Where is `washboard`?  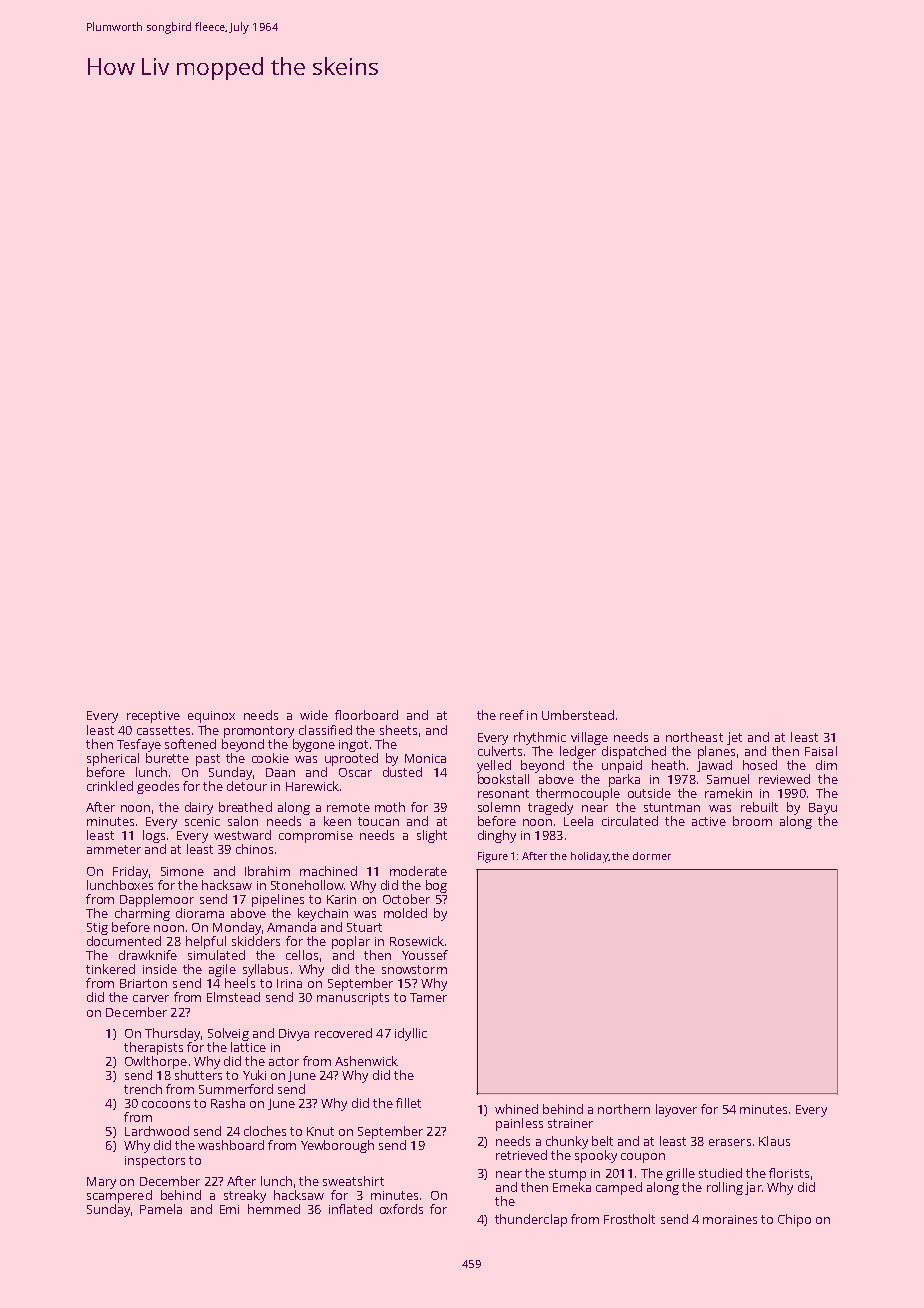 washboard is located at coordinates (231, 1145).
